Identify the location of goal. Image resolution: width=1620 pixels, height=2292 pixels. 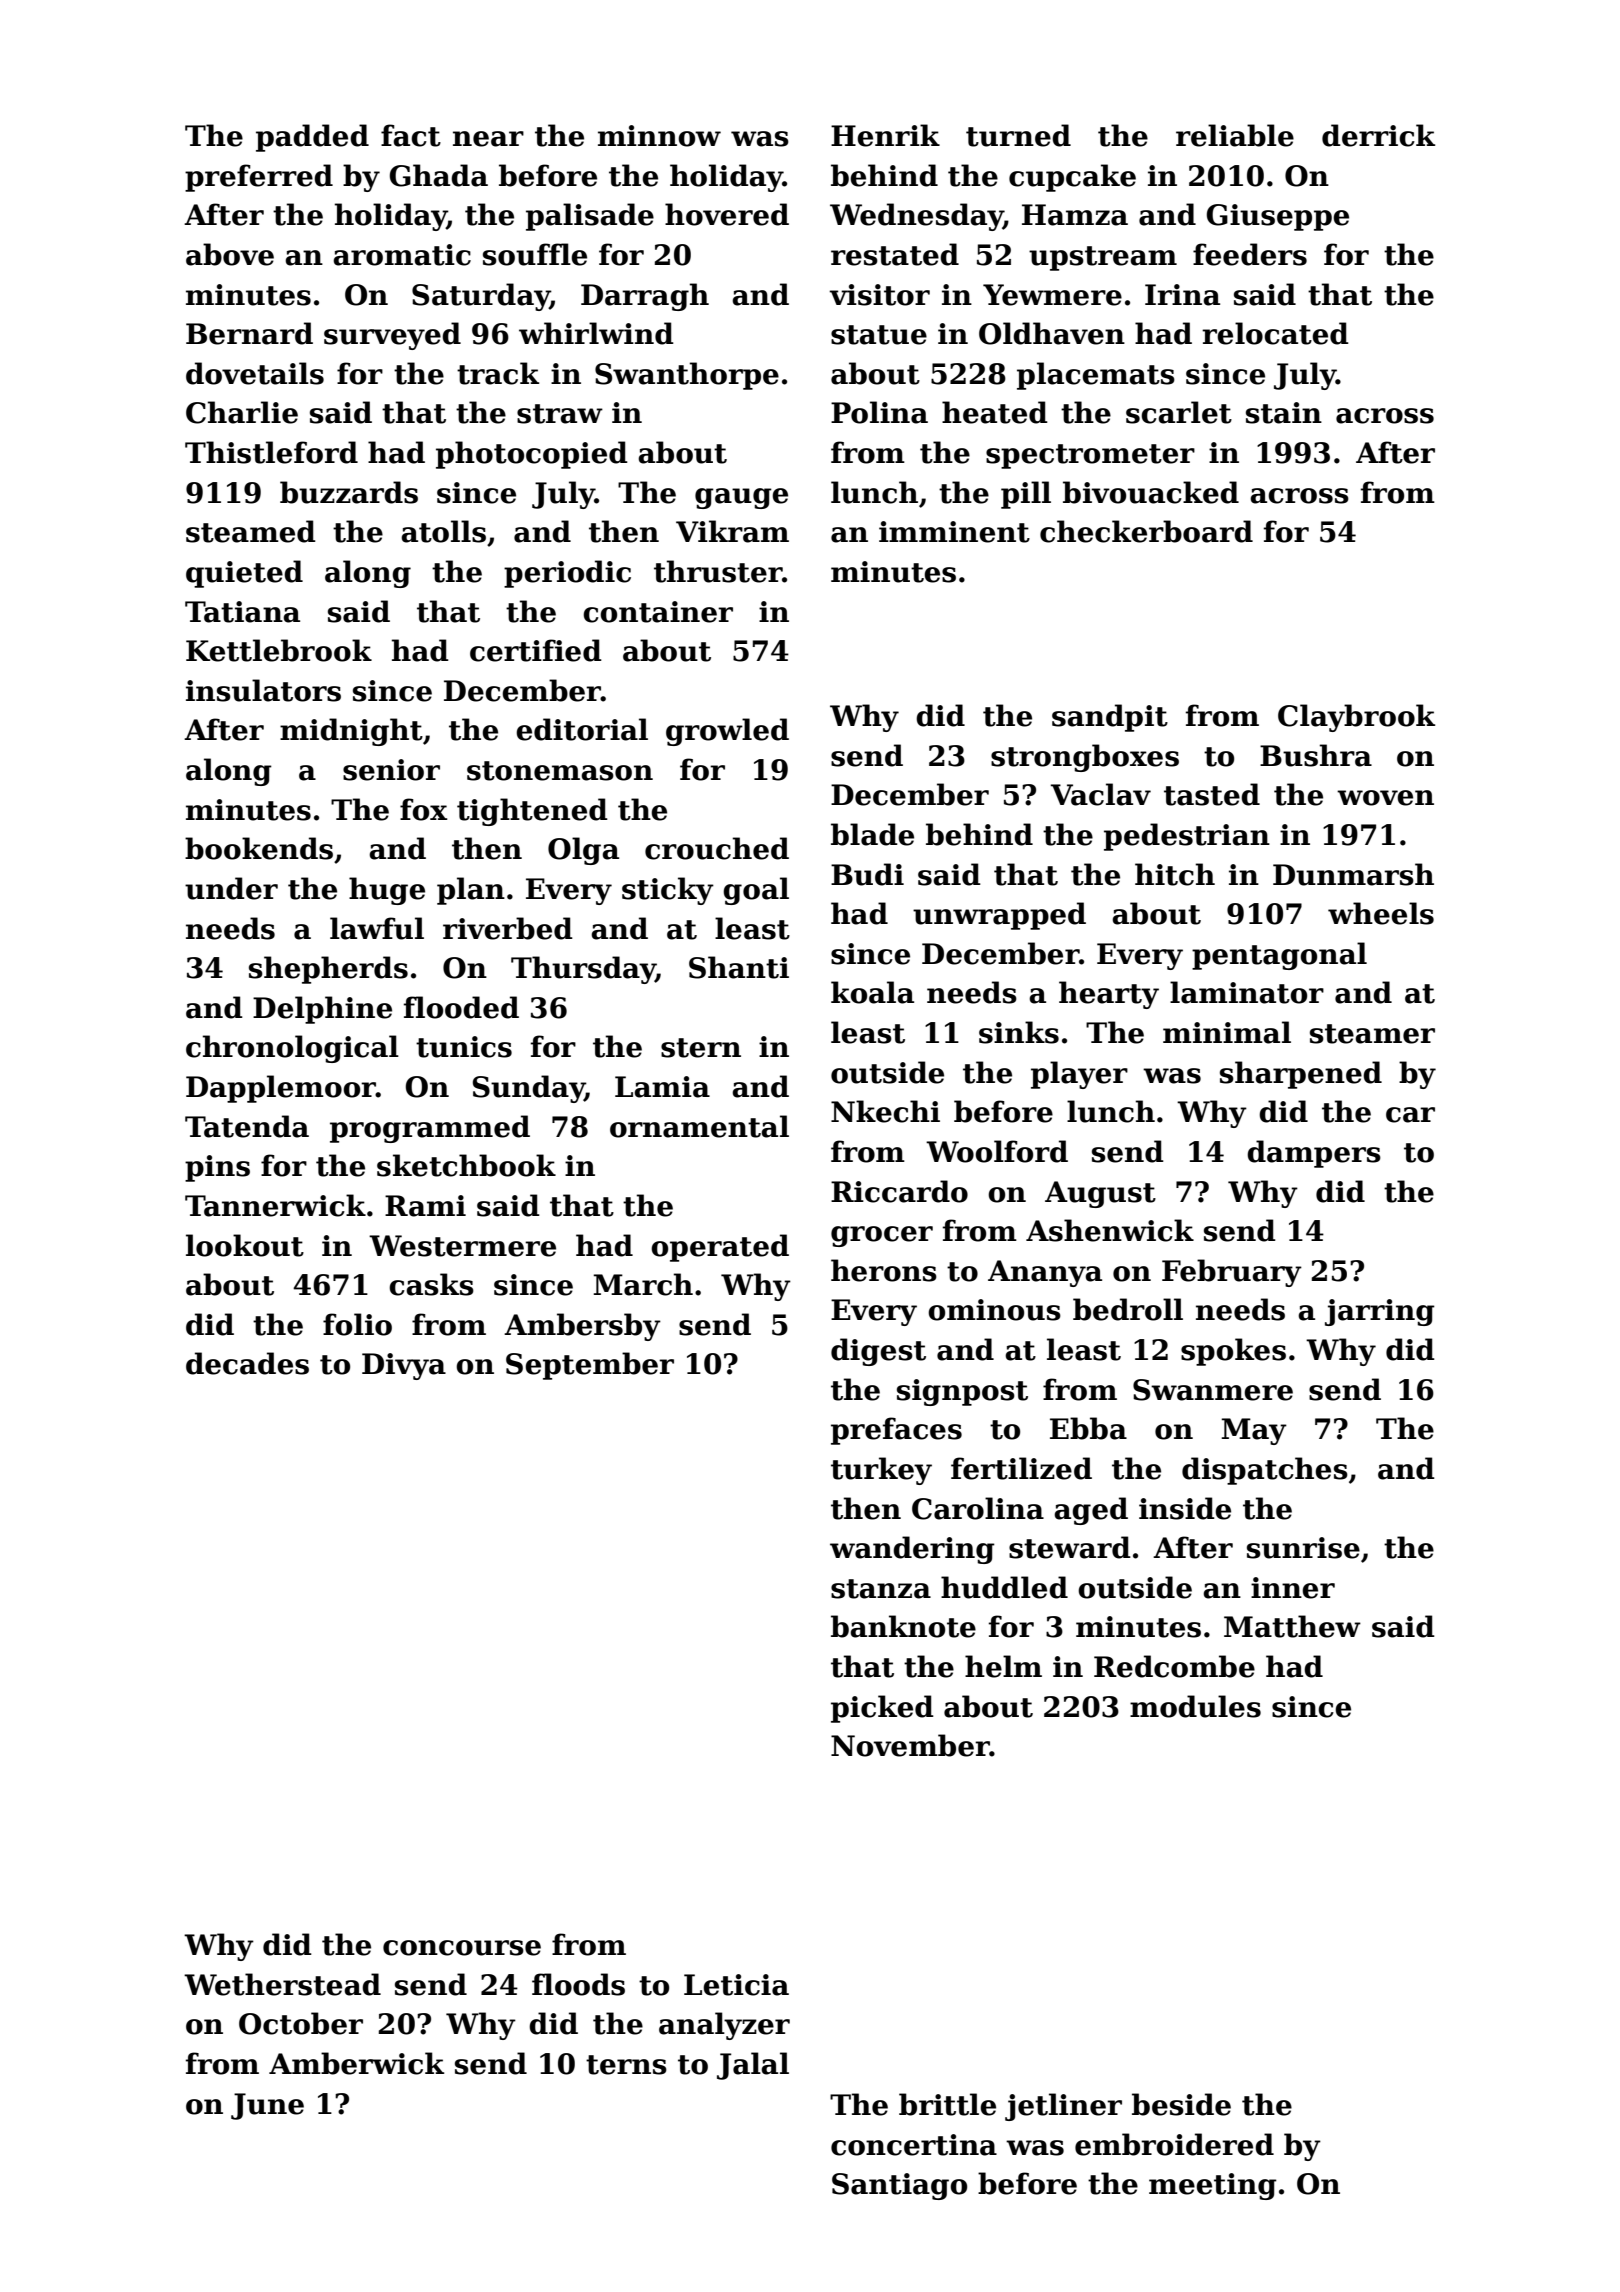
(756, 891).
